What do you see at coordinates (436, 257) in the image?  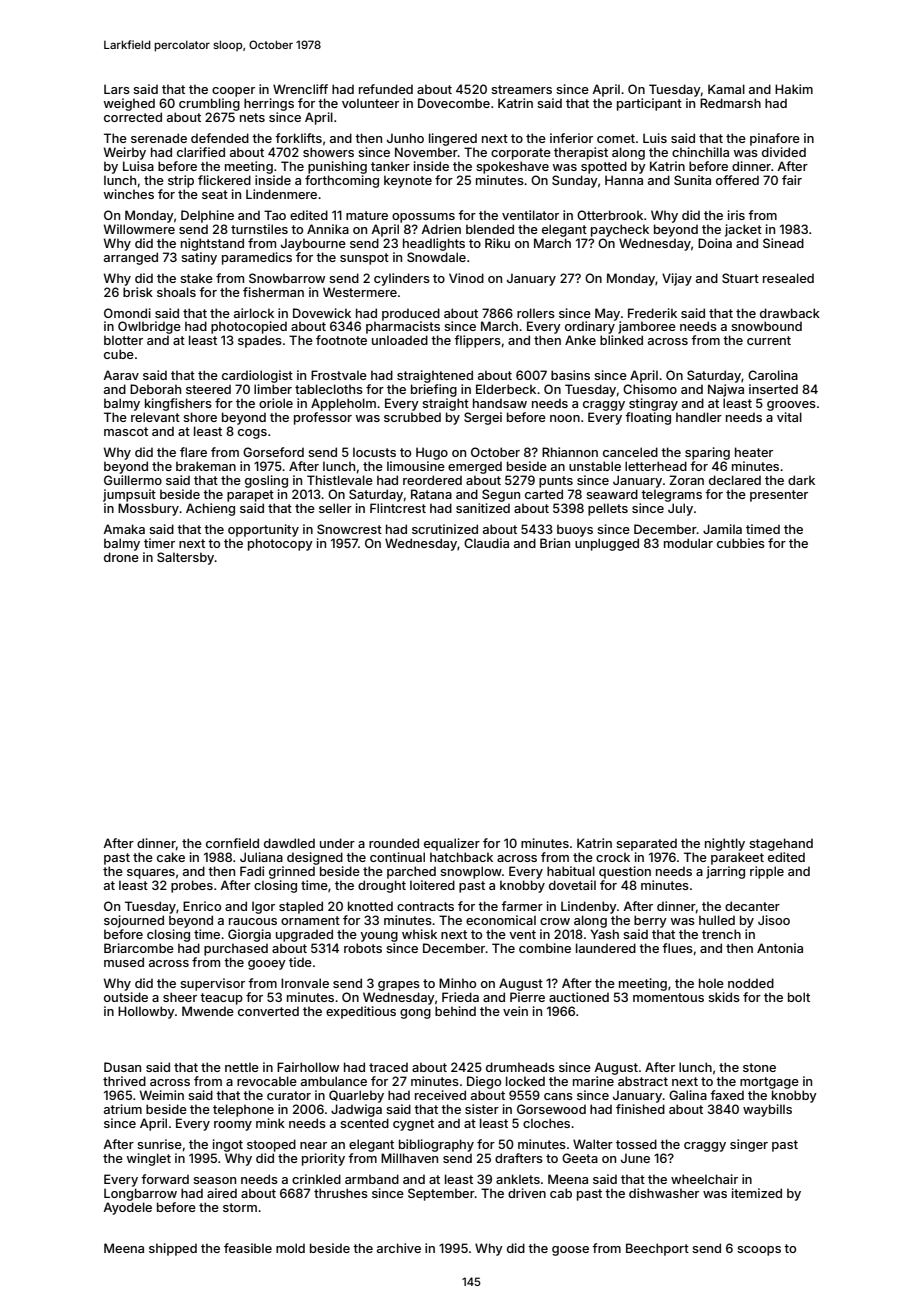 I see `Snowdale` at bounding box center [436, 257].
